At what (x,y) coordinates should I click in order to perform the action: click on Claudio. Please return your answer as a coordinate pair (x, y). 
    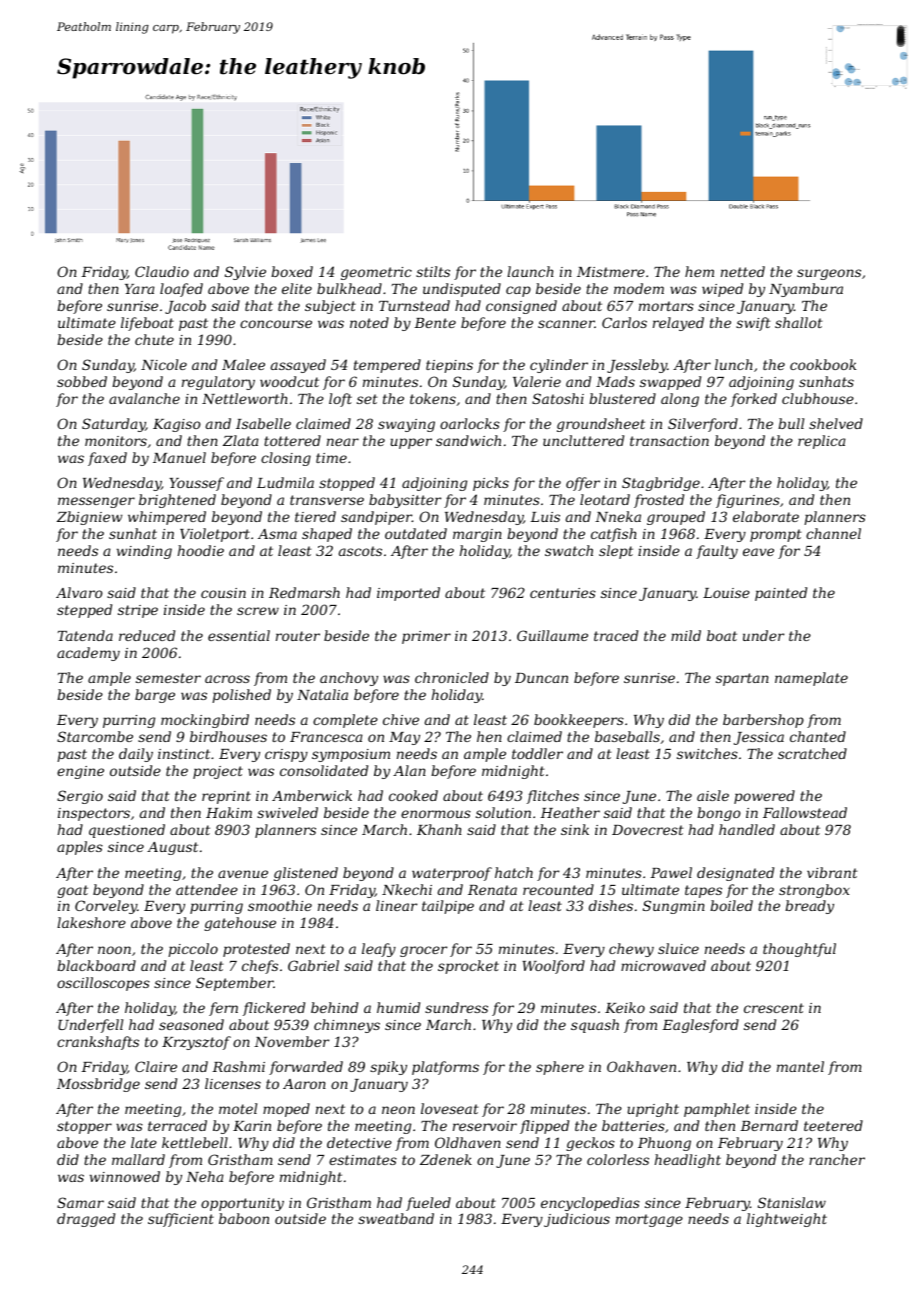
    Looking at the image, I should click on (162, 271).
